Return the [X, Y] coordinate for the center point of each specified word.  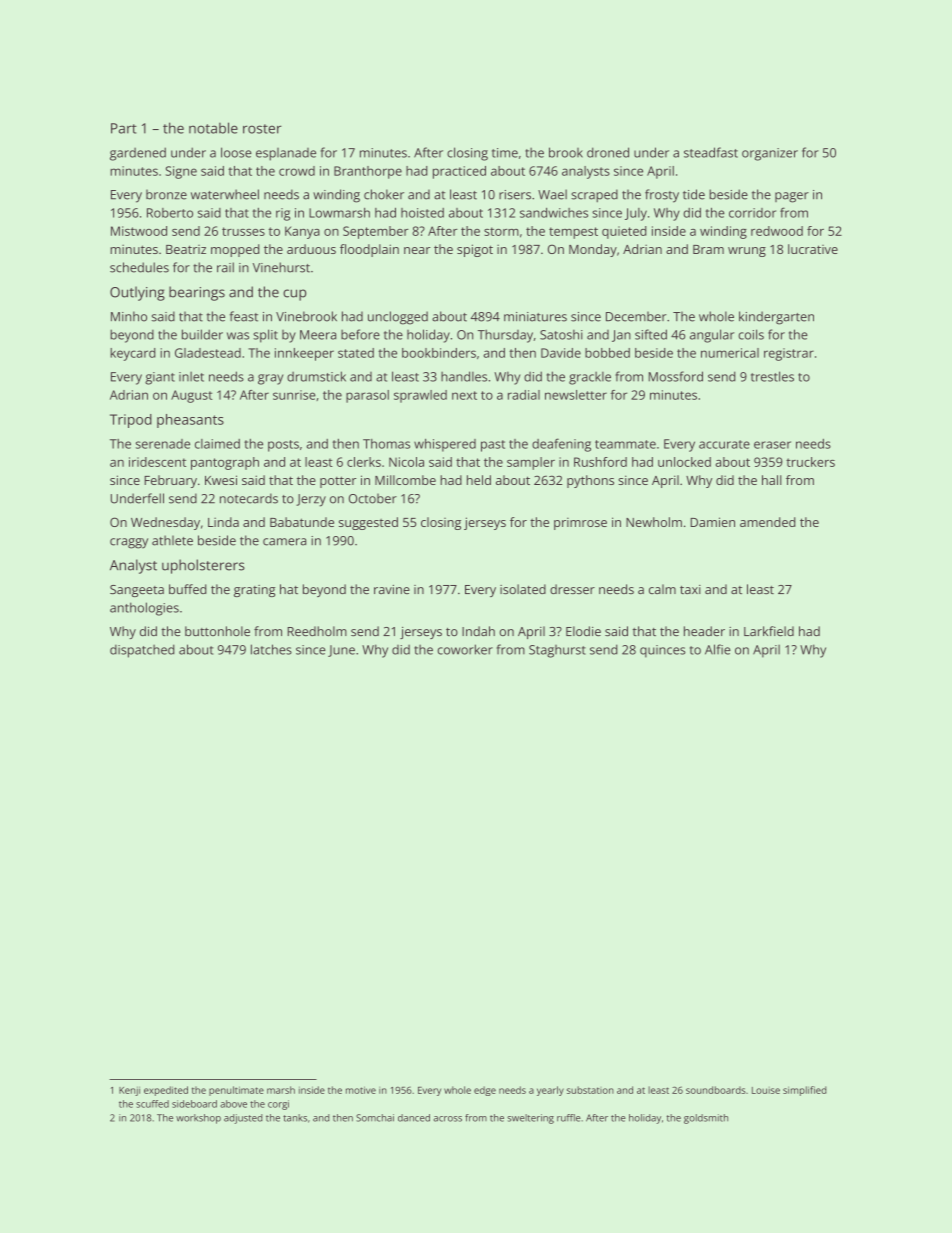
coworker [465, 649]
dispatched [142, 651]
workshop [198, 1119]
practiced [459, 172]
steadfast [711, 152]
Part [124, 128]
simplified [805, 1091]
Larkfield [769, 631]
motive [361, 1090]
